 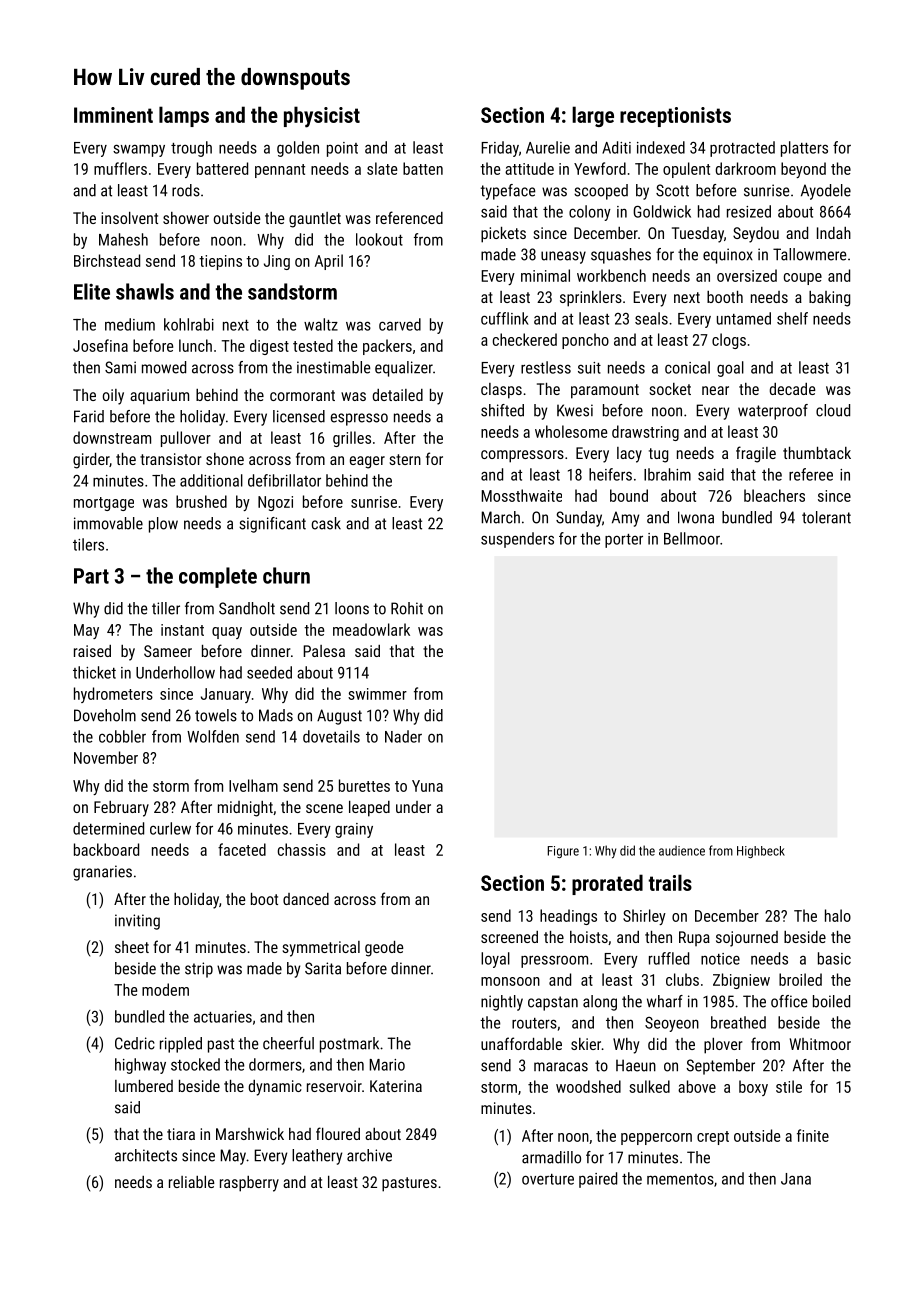 What do you see at coordinates (146, 1155) in the screenshot?
I see `architects` at bounding box center [146, 1155].
